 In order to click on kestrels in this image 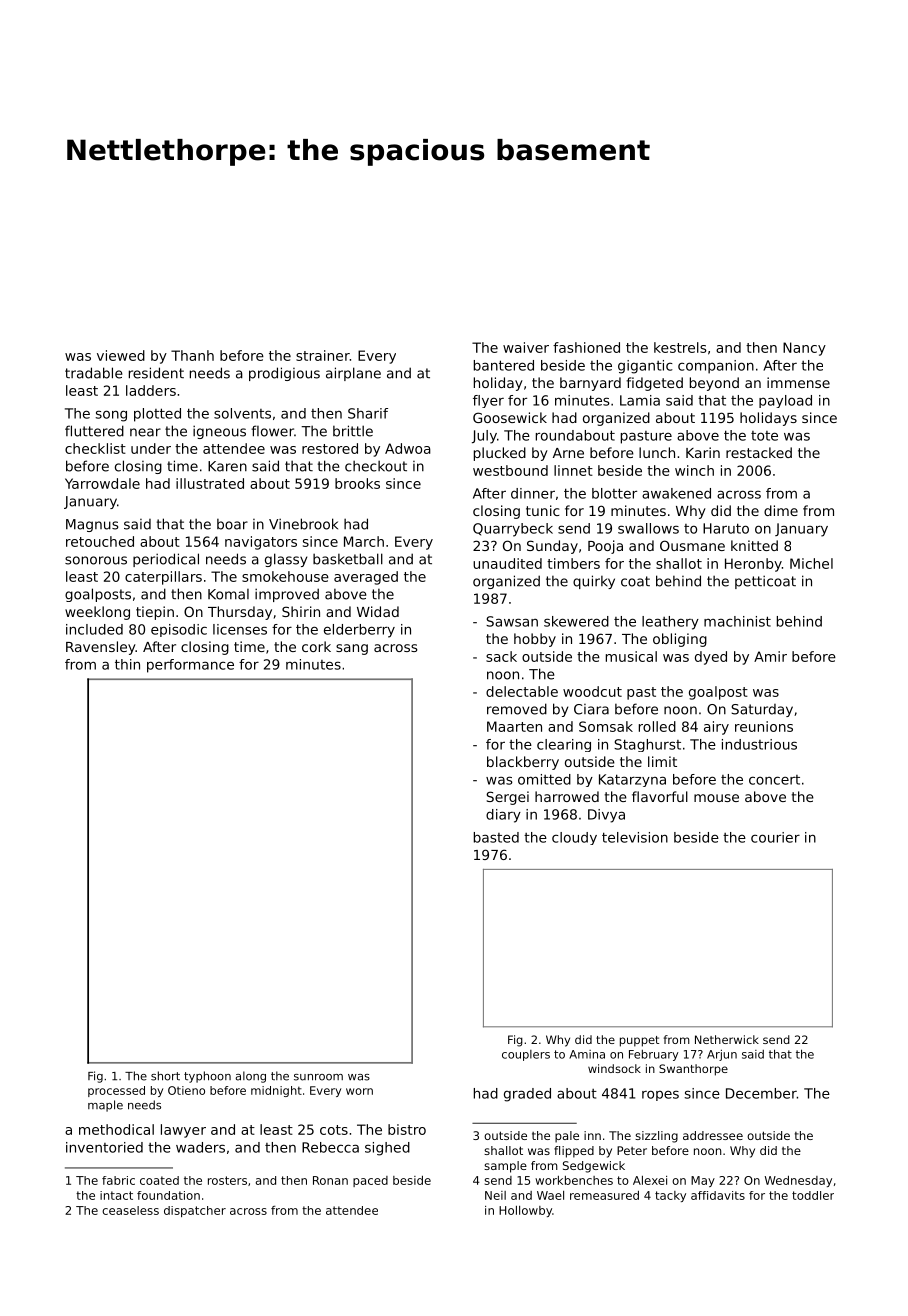, I will do `click(680, 347)`.
